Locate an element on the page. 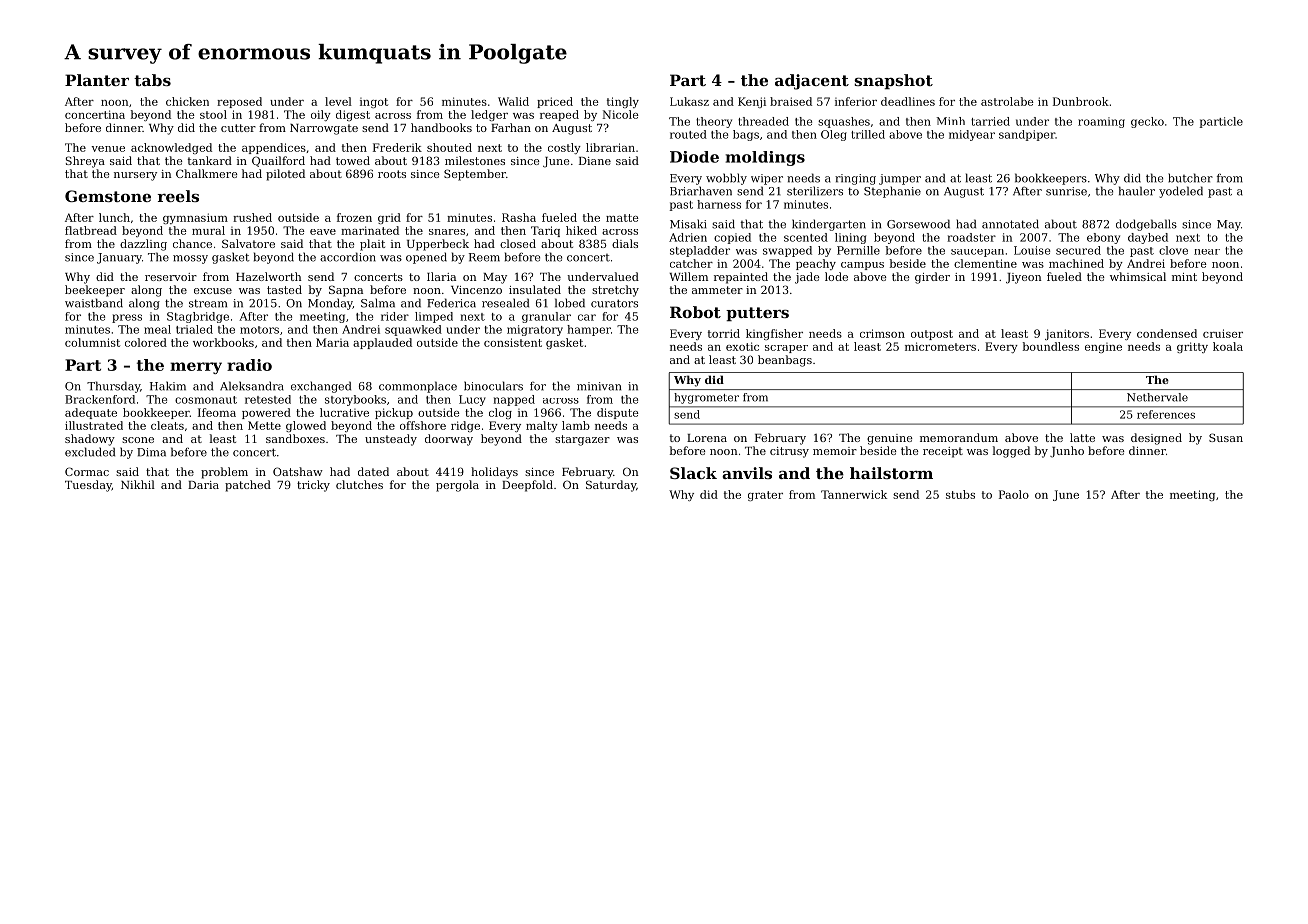 The image size is (1308, 924). excuse is located at coordinates (213, 291).
